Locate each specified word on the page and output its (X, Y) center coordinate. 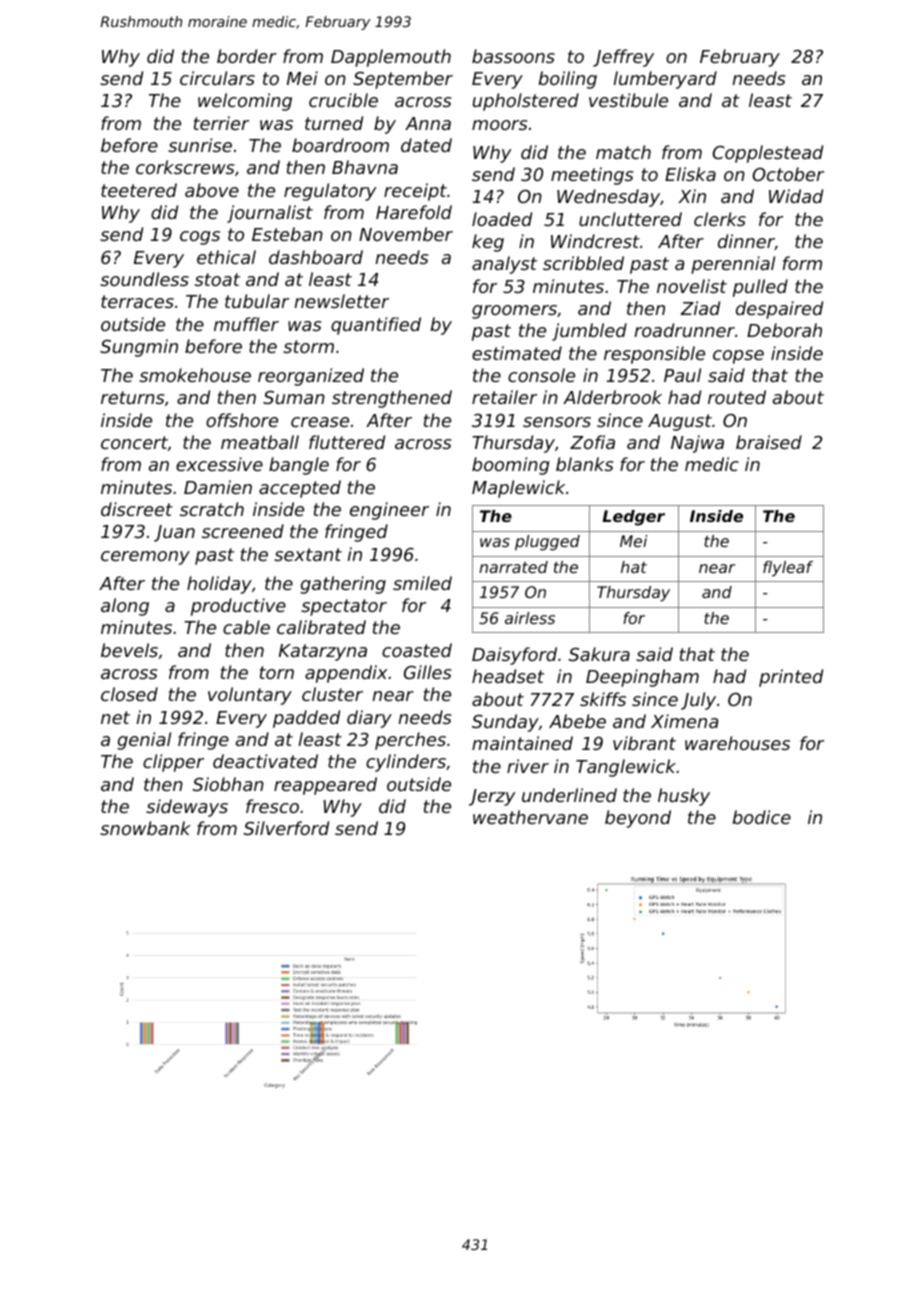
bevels (129, 650)
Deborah (784, 330)
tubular (257, 301)
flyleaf (788, 569)
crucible (343, 100)
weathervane (530, 817)
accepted (300, 489)
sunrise (200, 145)
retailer (504, 397)
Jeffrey (623, 58)
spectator (344, 607)
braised (769, 442)
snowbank (145, 828)
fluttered (347, 442)
